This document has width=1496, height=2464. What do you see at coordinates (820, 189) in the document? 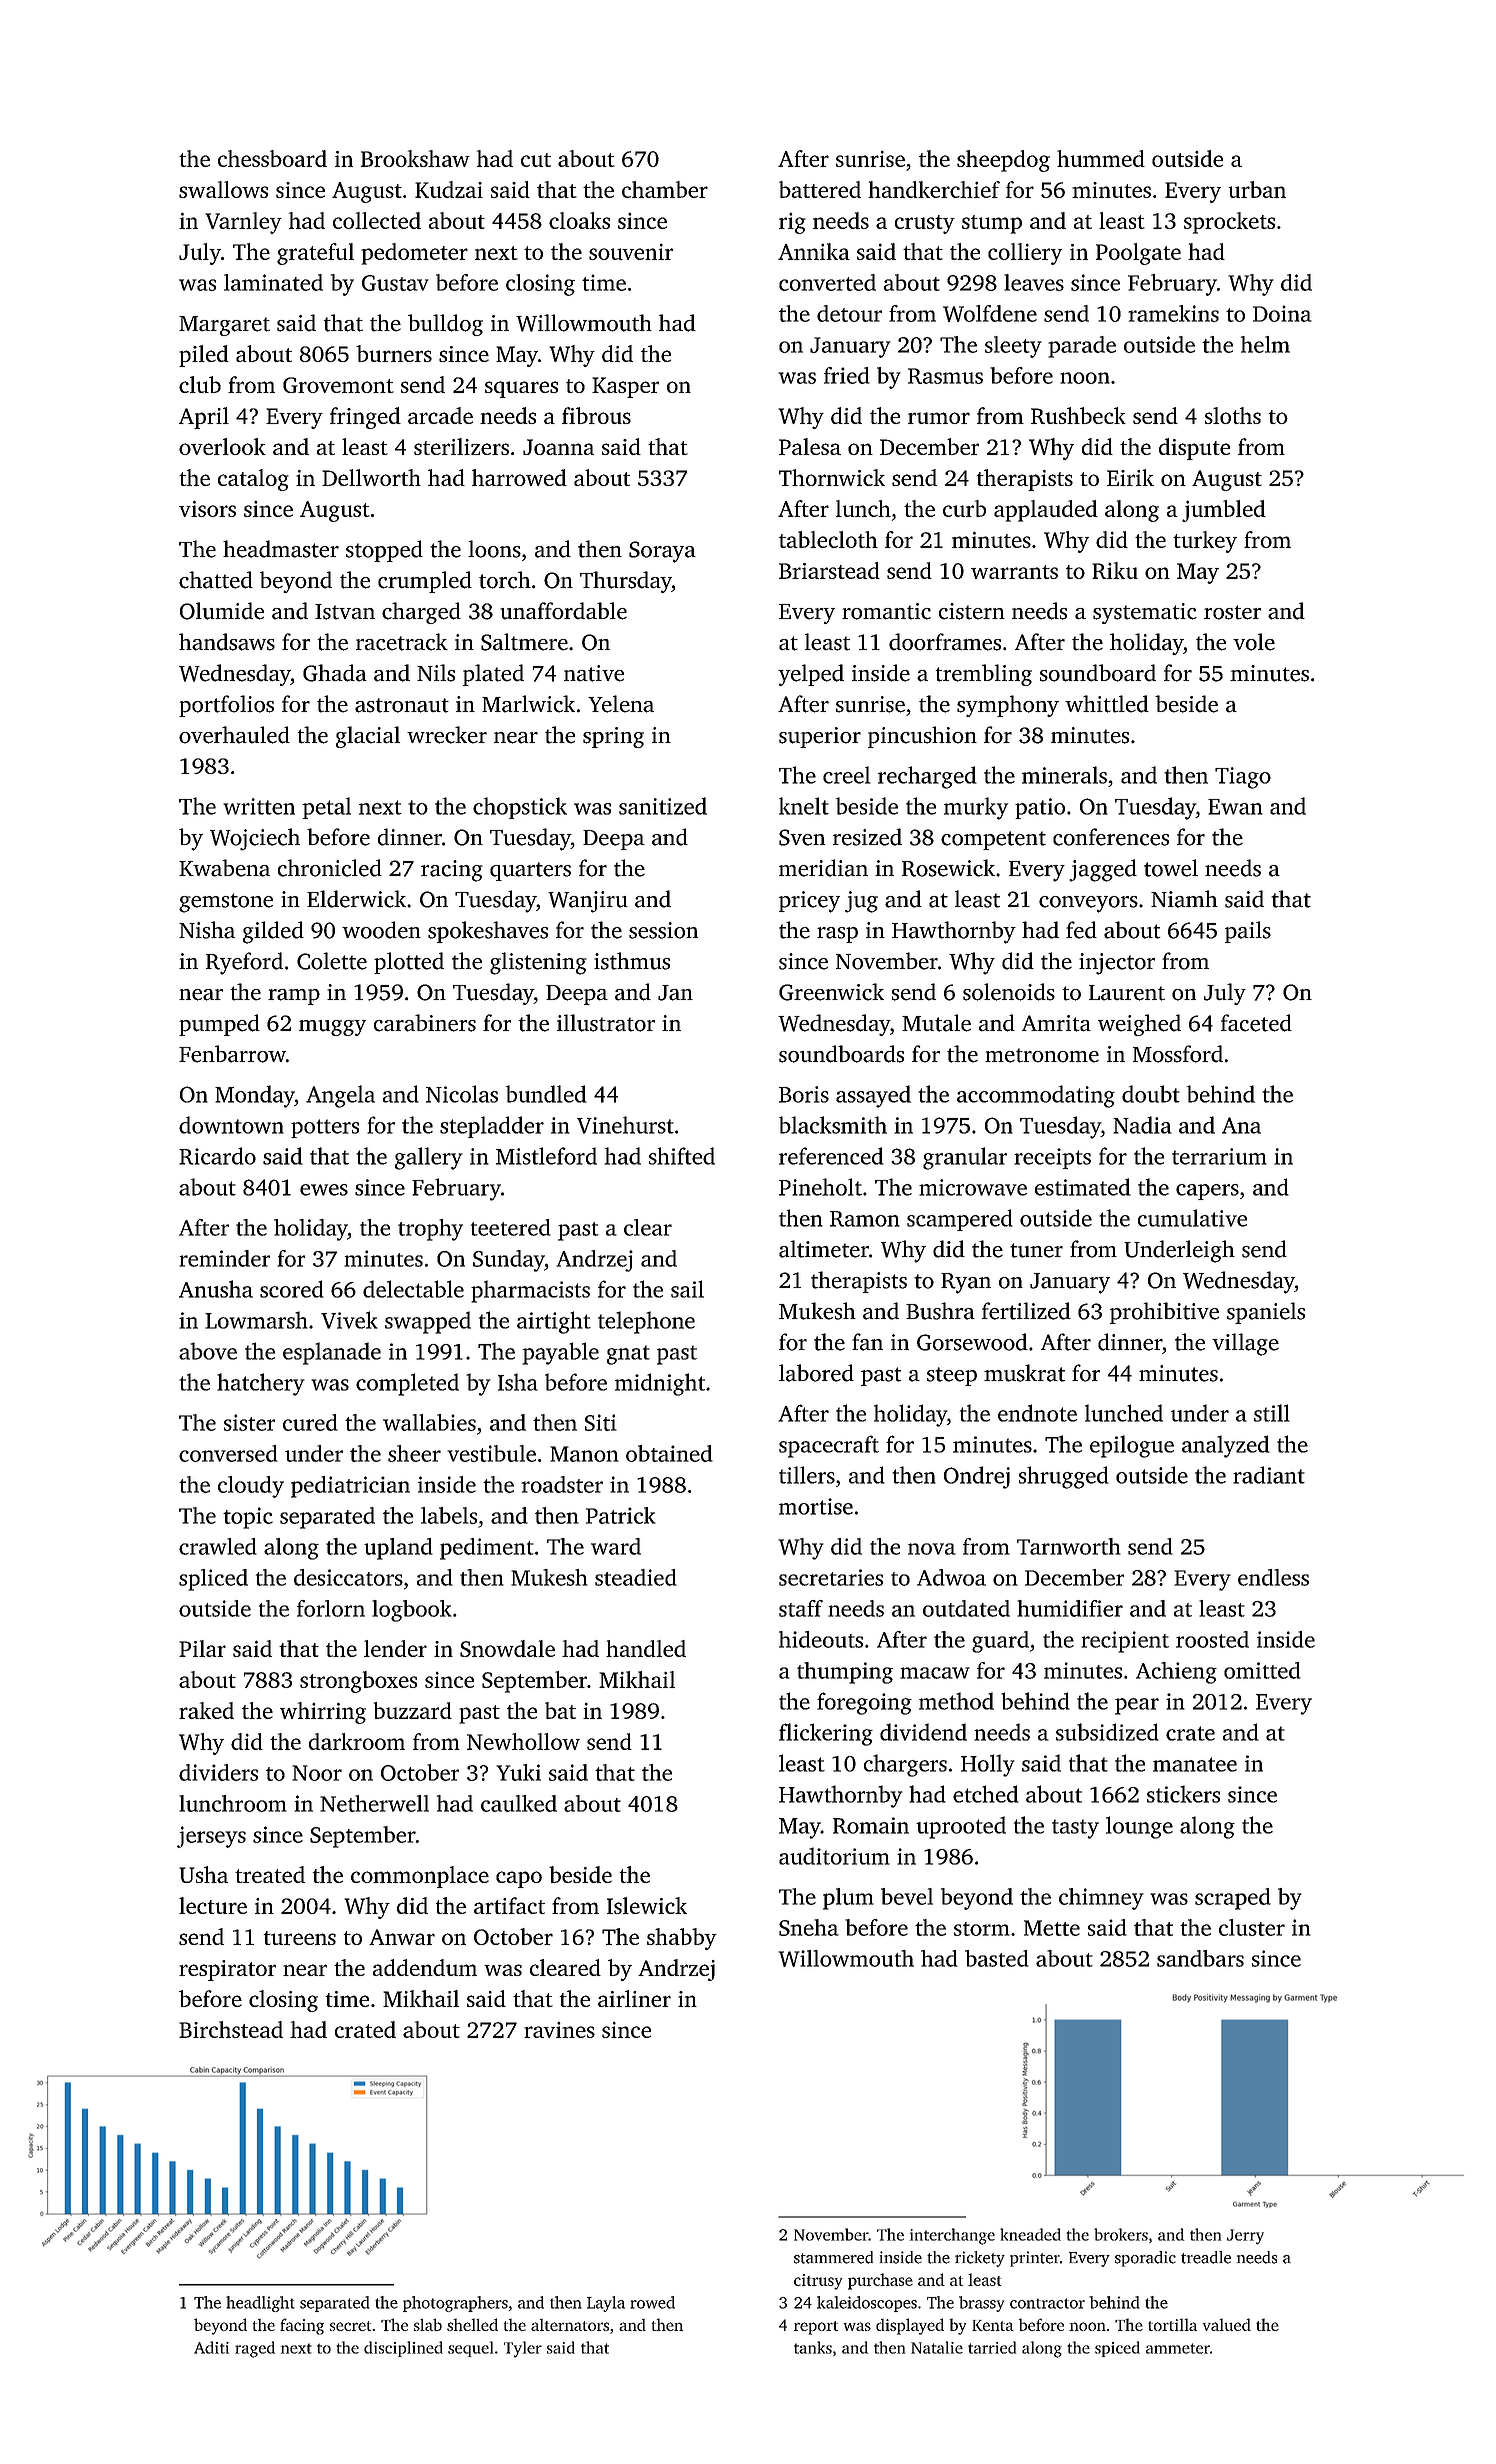
I see `battered` at bounding box center [820, 189].
